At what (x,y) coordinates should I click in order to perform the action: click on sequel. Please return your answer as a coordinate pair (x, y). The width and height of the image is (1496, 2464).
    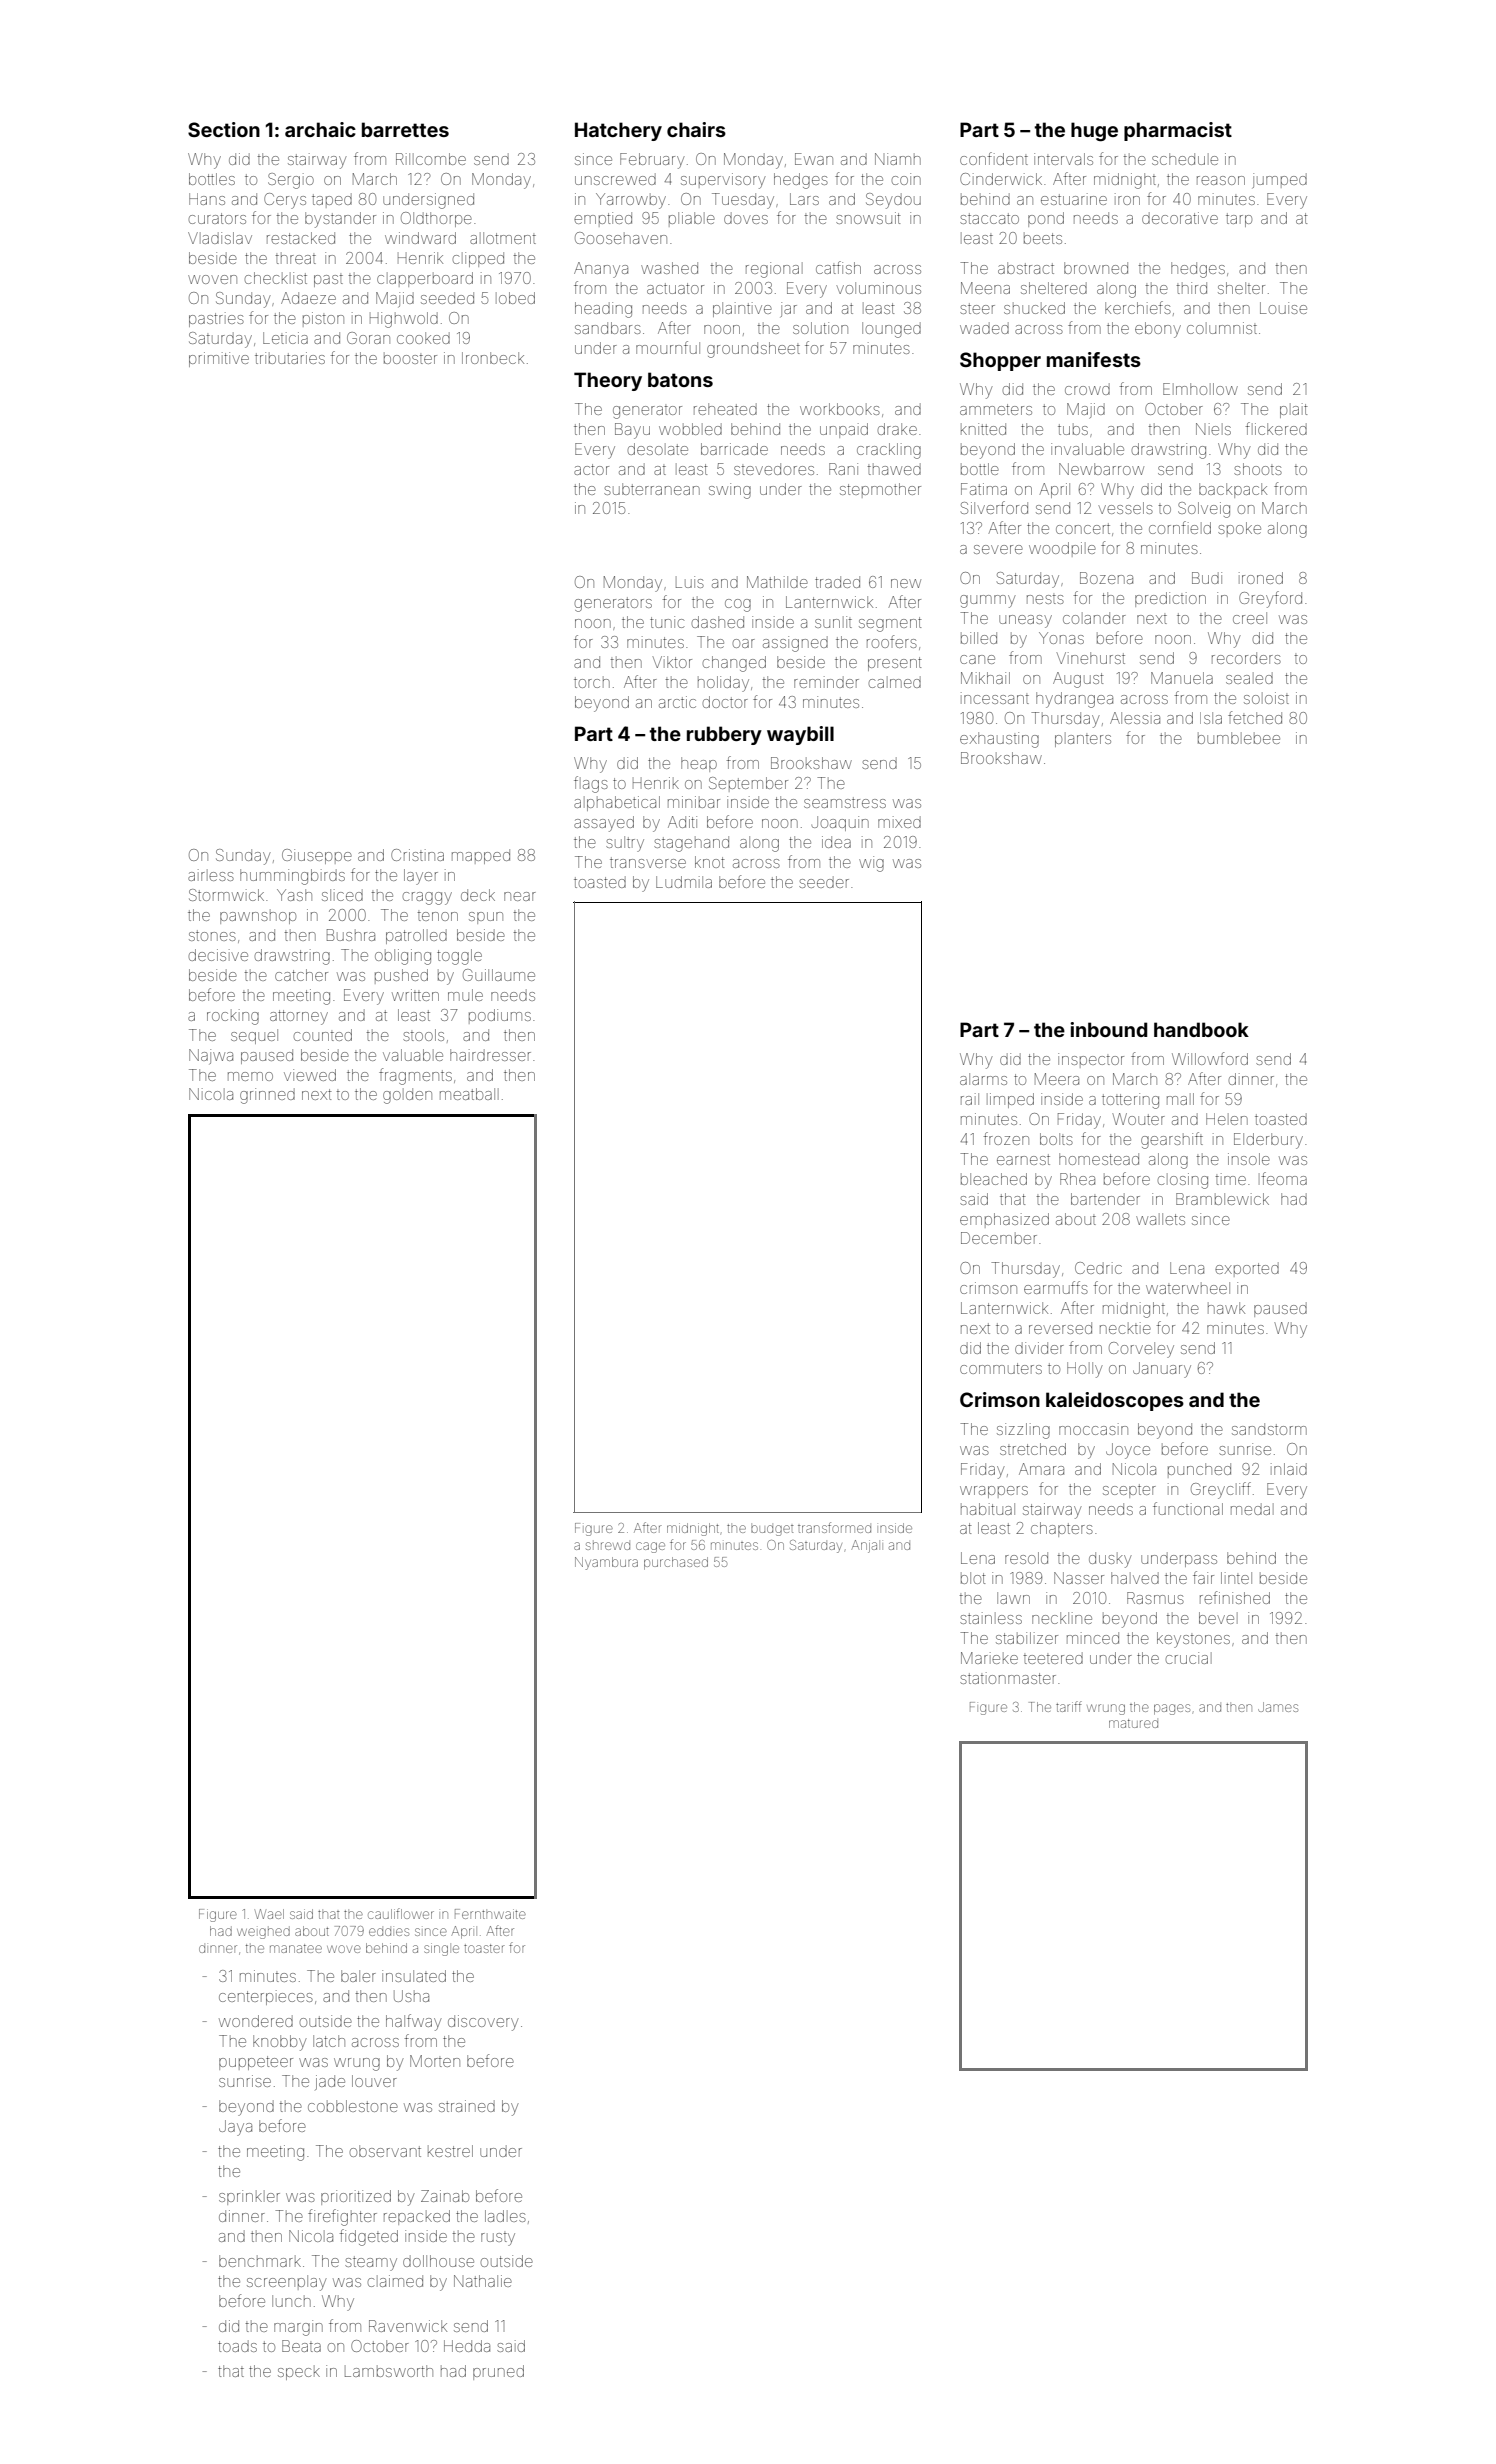
    Looking at the image, I should click on (254, 1036).
